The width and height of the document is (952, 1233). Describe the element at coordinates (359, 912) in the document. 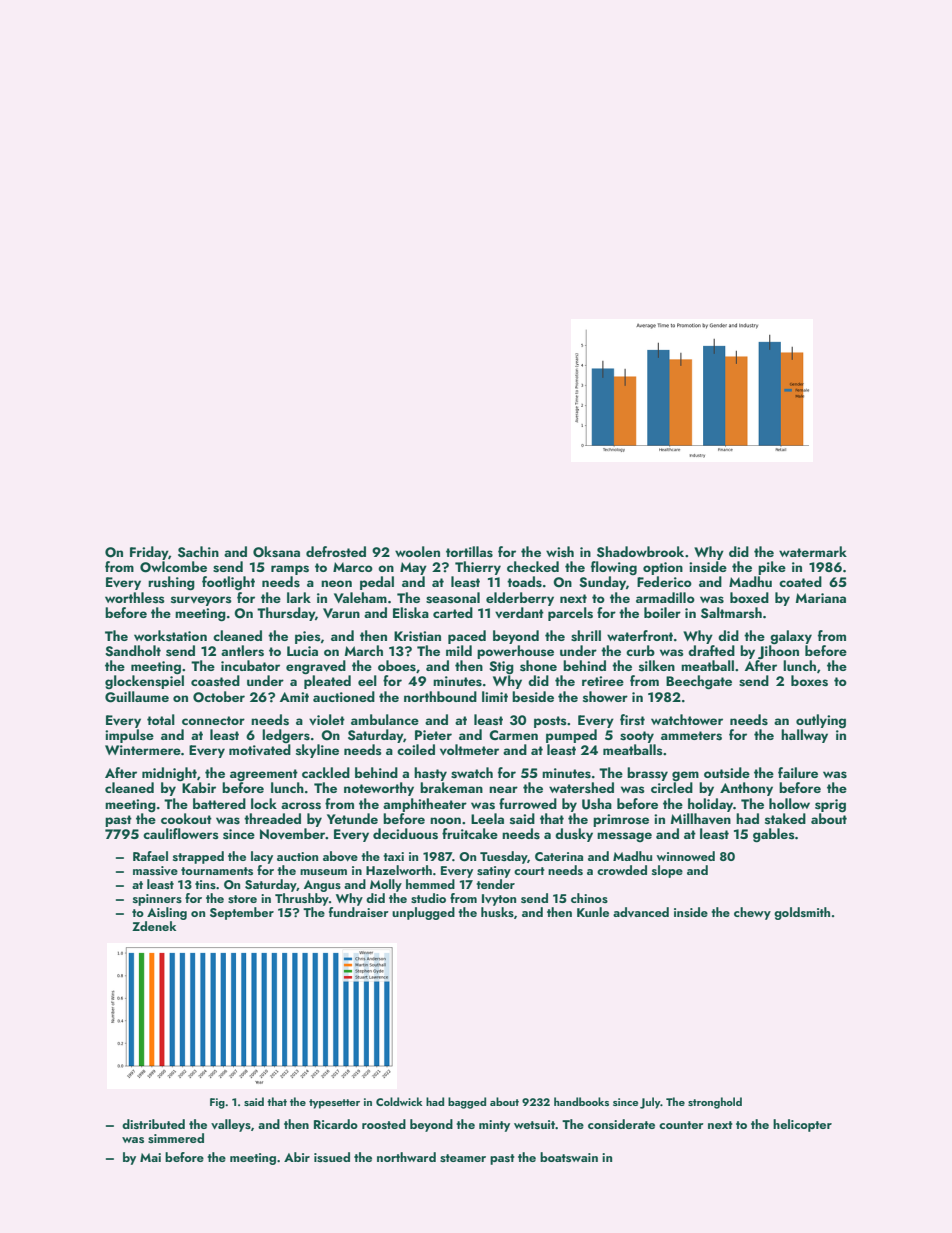

I see `fundraiser` at that location.
